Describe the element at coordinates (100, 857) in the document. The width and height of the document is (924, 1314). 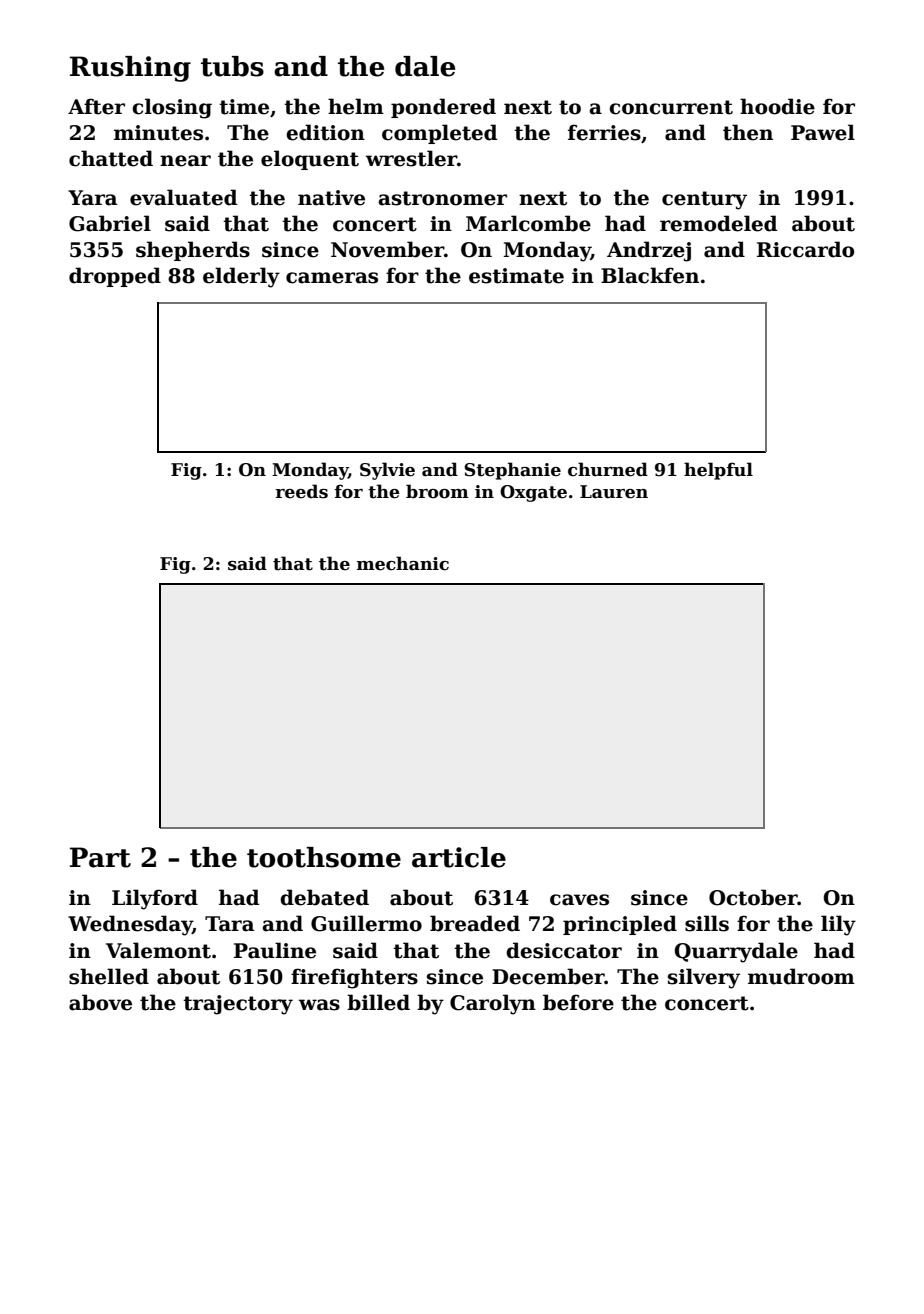
I see `Part` at that location.
